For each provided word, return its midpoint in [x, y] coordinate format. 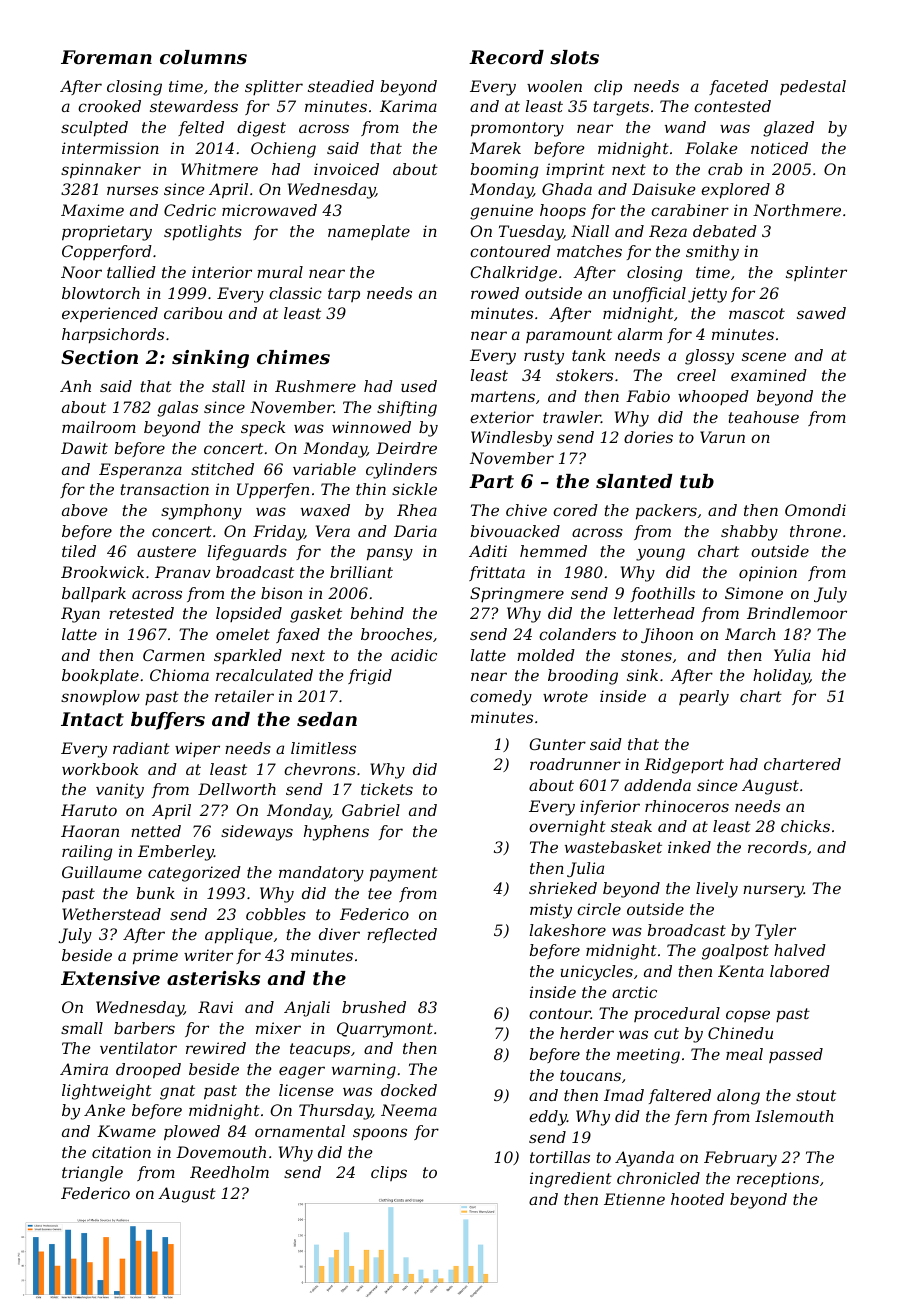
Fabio [648, 396]
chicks [805, 826]
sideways [257, 833]
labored [800, 971]
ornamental [300, 1131]
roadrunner [575, 764]
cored [575, 510]
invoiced [346, 169]
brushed [374, 1007]
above [84, 510]
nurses [132, 190]
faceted [738, 87]
